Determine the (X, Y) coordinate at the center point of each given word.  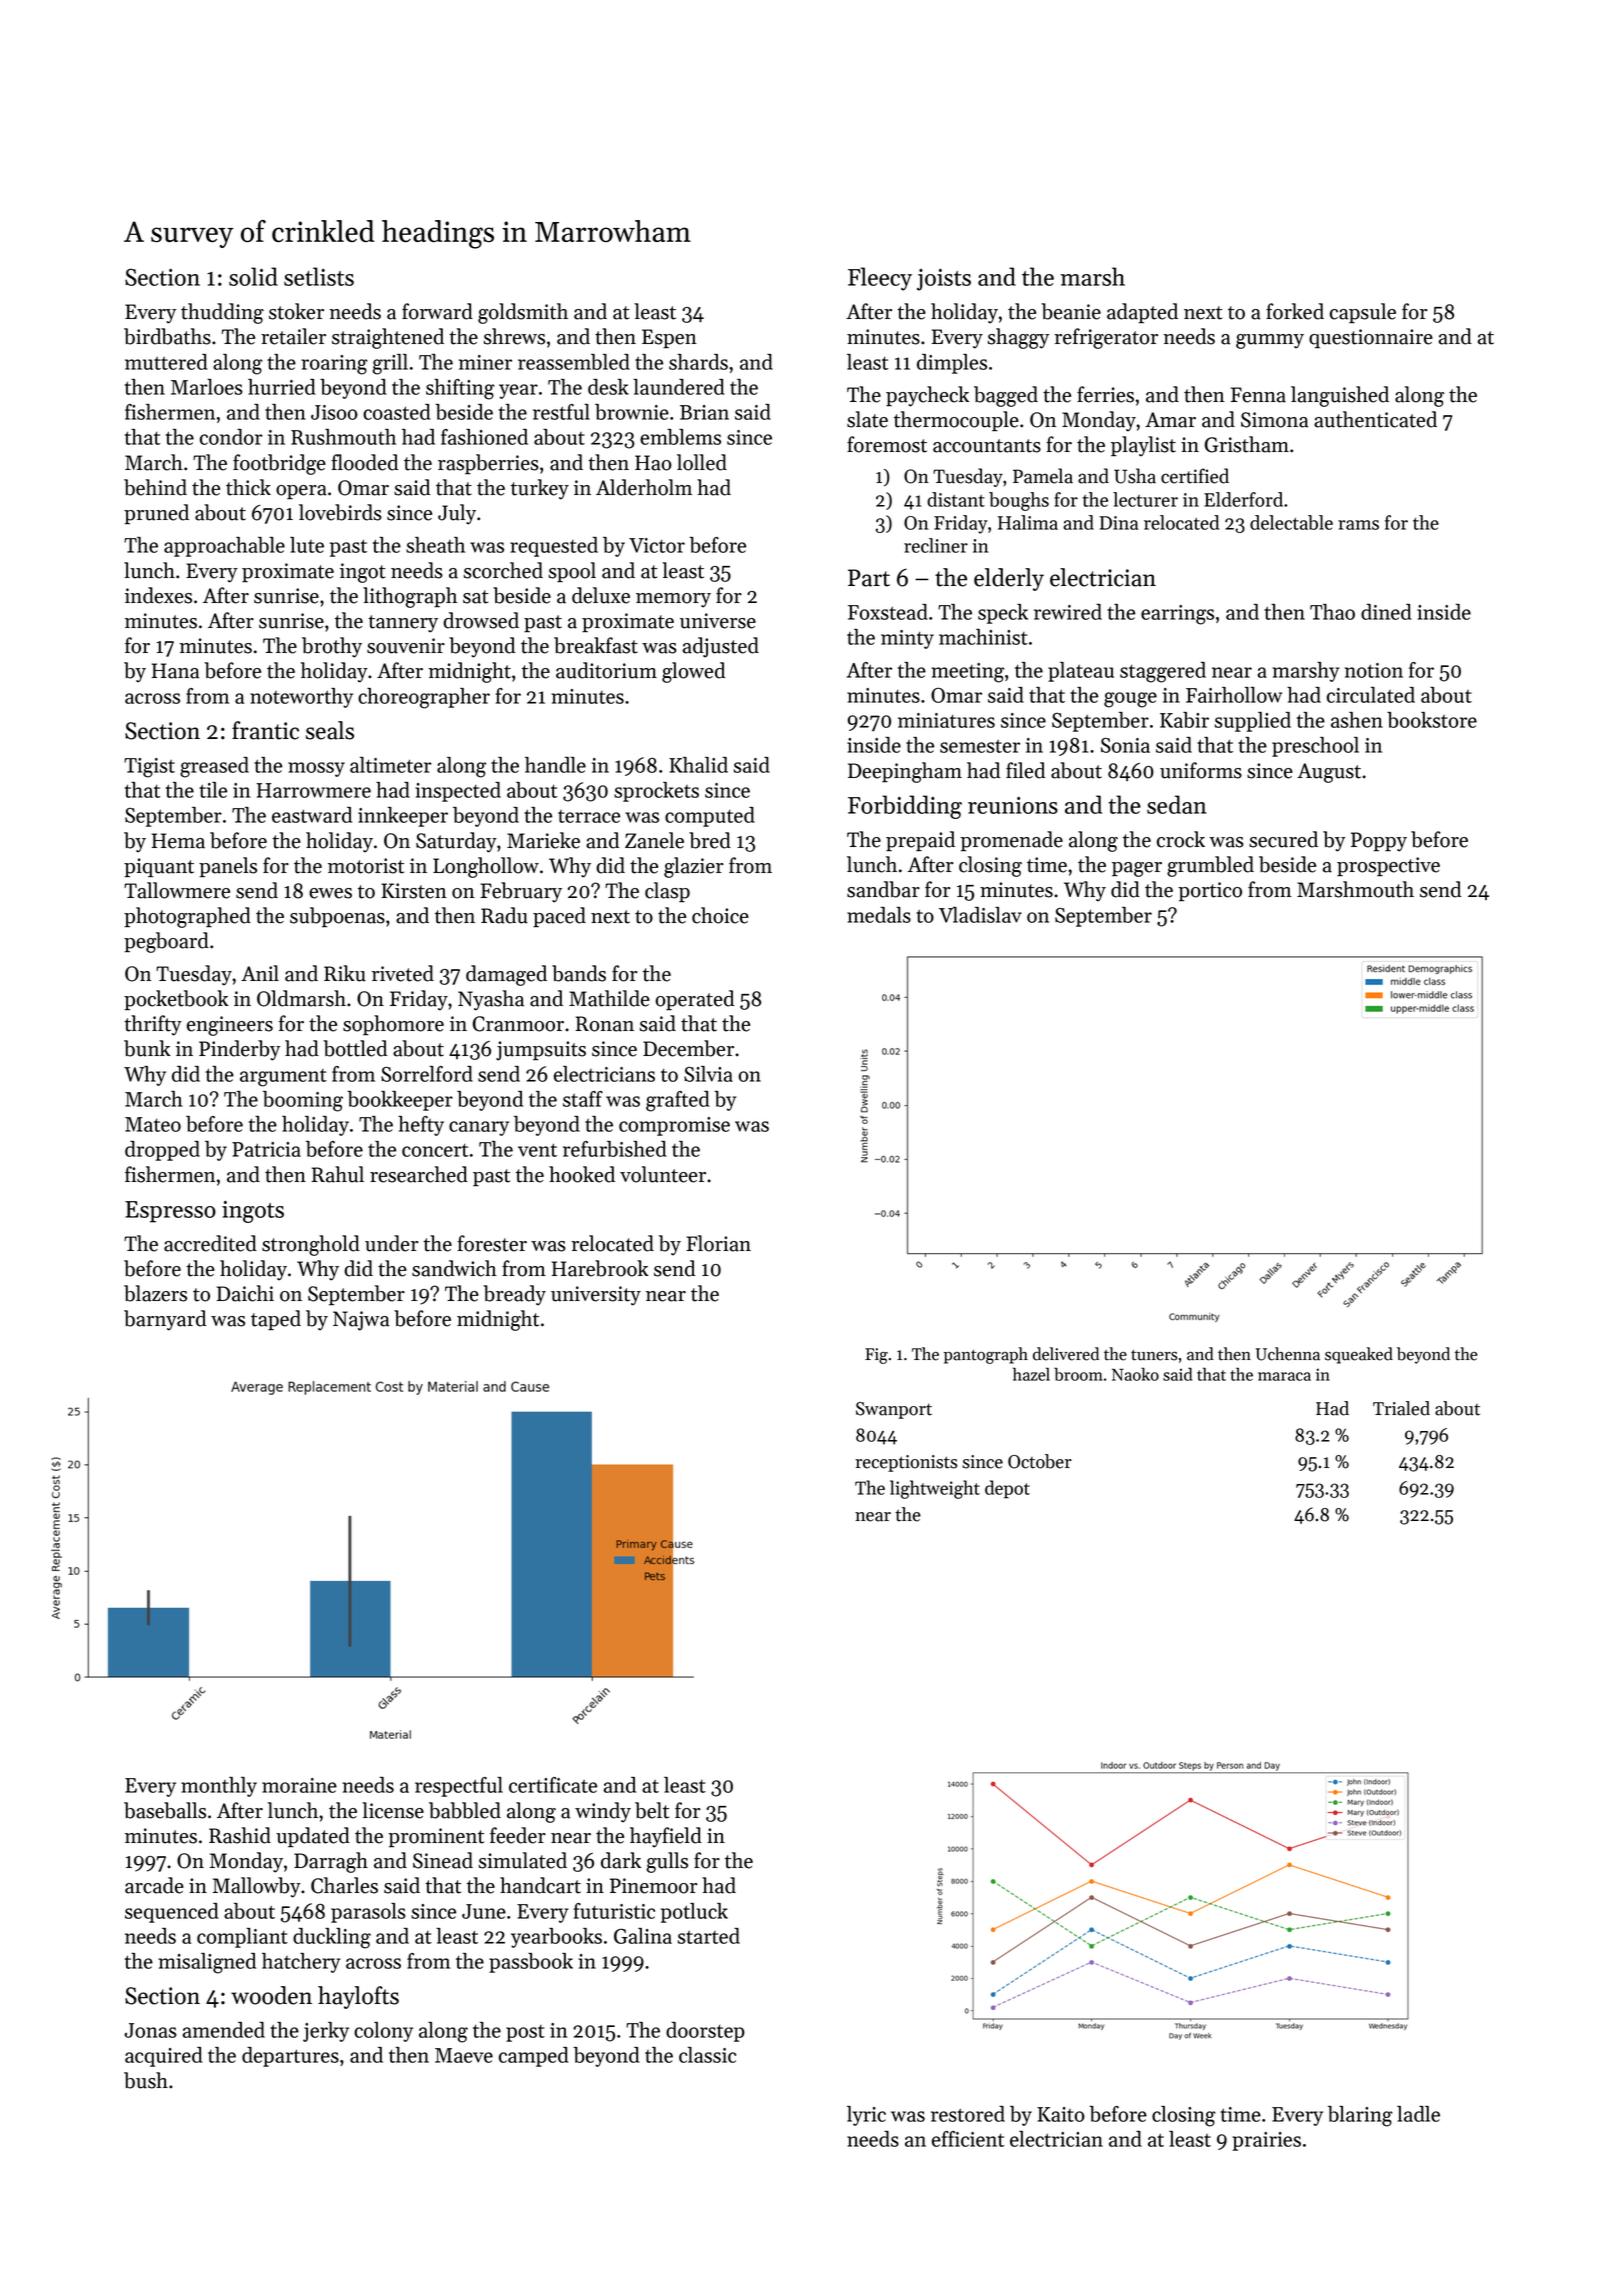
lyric (866, 2116)
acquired (164, 2057)
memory (673, 600)
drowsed (481, 620)
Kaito (1061, 2114)
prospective (1388, 866)
